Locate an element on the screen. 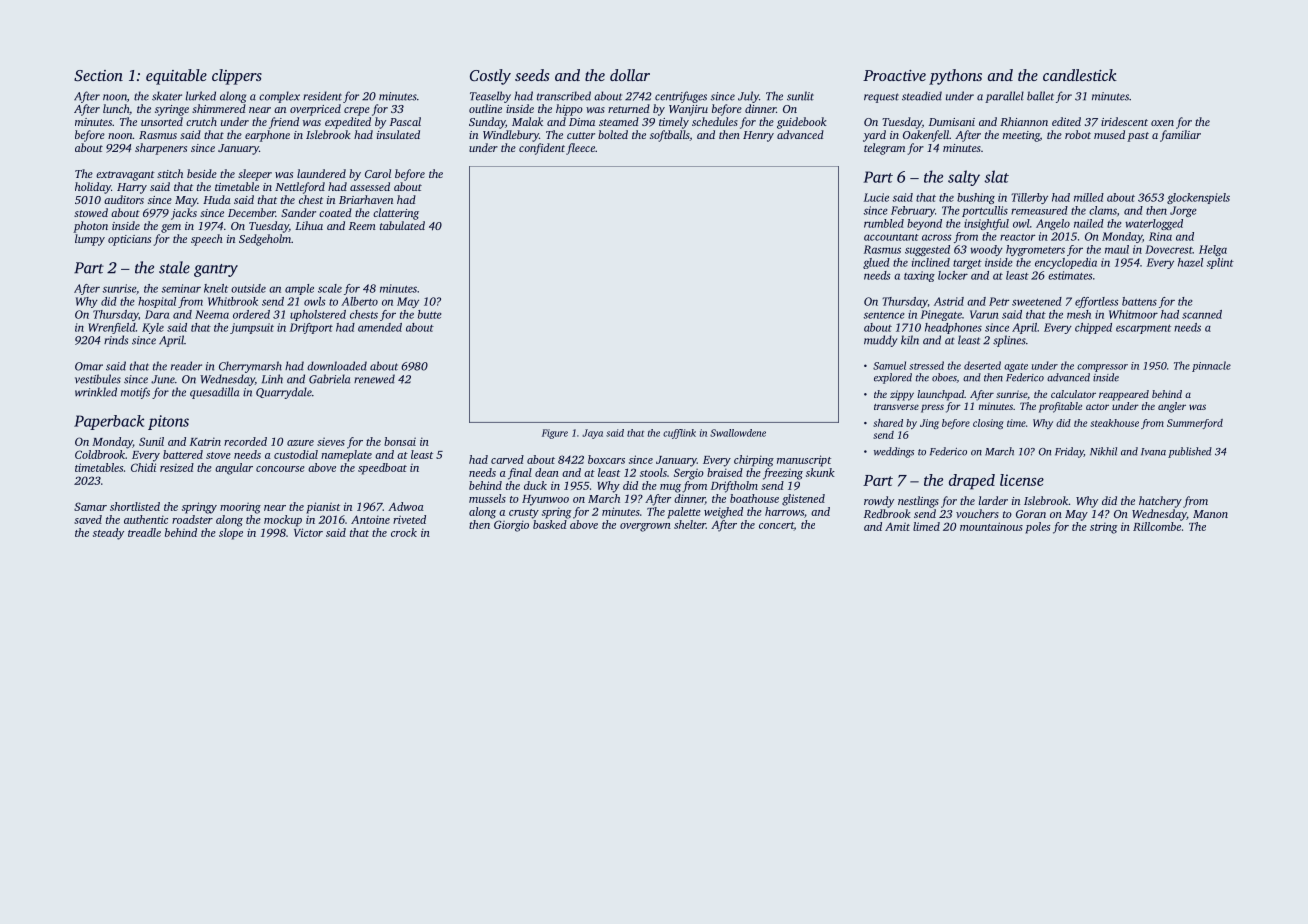  Costly is located at coordinates (490, 77).
